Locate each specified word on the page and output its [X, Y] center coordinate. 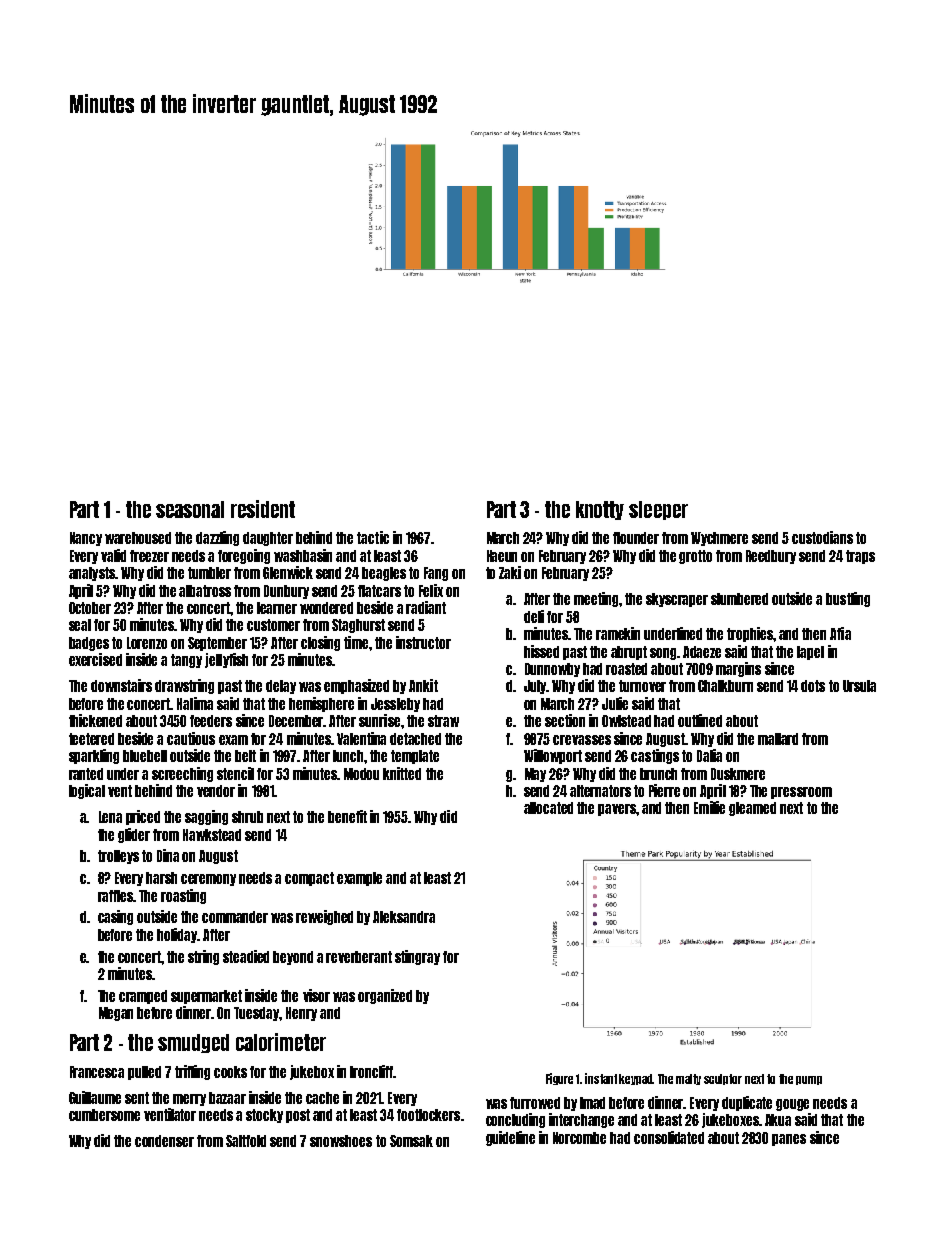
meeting [596, 599]
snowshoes [341, 1141]
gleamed [752, 809]
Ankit [423, 685]
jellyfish [226, 660]
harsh [161, 878]
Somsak [411, 1141]
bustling [848, 599]
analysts [92, 574]
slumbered [739, 599]
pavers [617, 810]
